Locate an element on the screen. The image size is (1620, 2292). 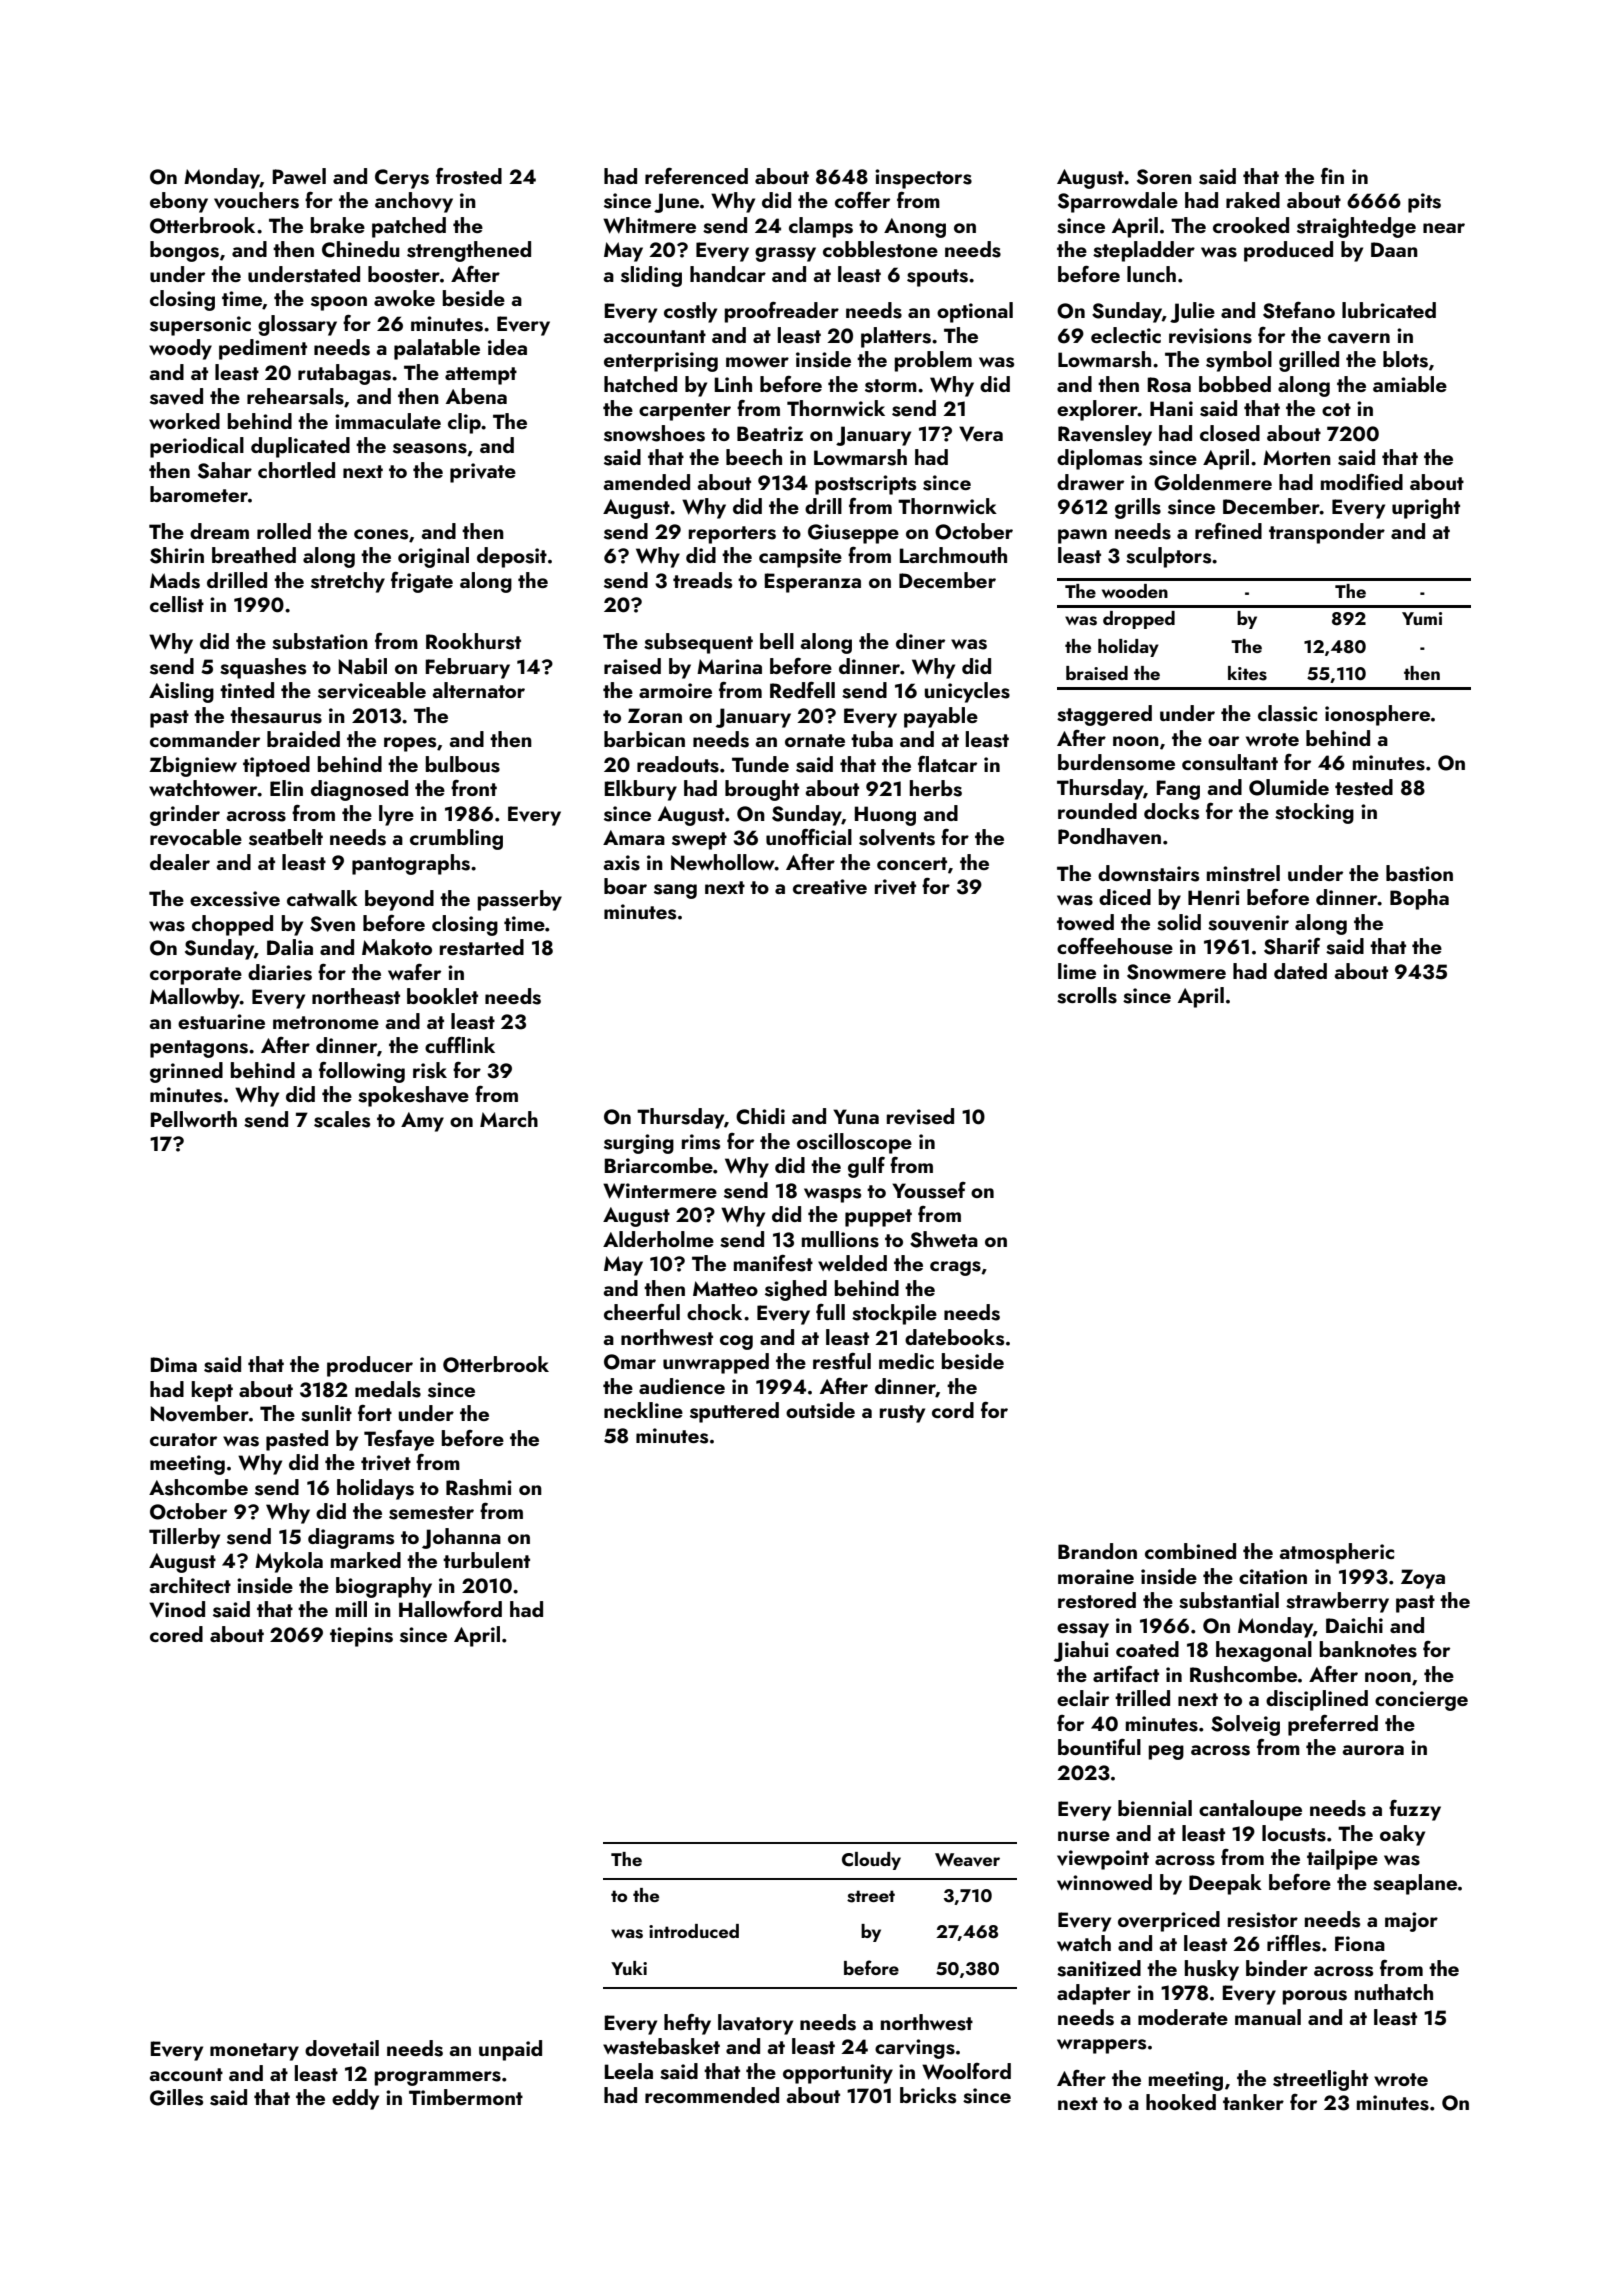
inspectors is located at coordinates (923, 179).
